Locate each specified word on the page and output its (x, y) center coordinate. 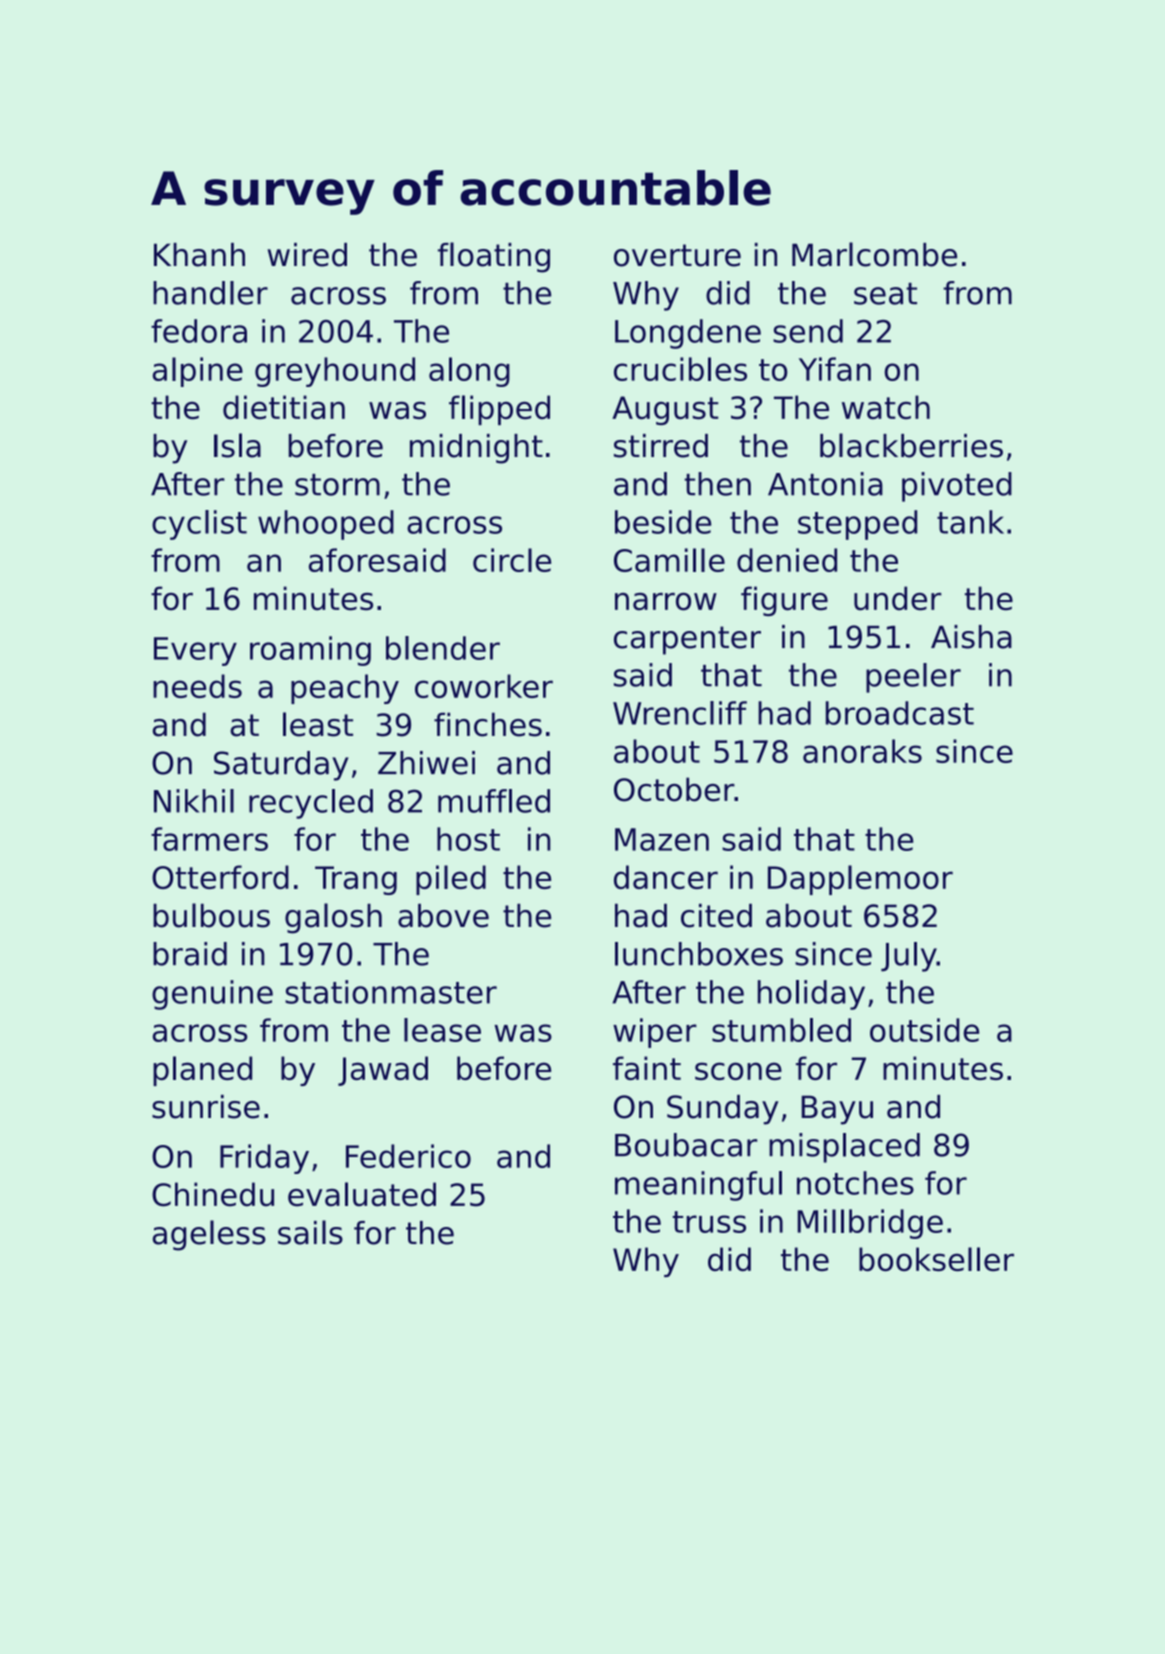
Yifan (835, 369)
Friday (264, 1159)
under (897, 598)
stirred (661, 446)
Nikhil (194, 801)
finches (488, 724)
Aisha (971, 637)
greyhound (335, 372)
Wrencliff (680, 713)
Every (195, 651)
